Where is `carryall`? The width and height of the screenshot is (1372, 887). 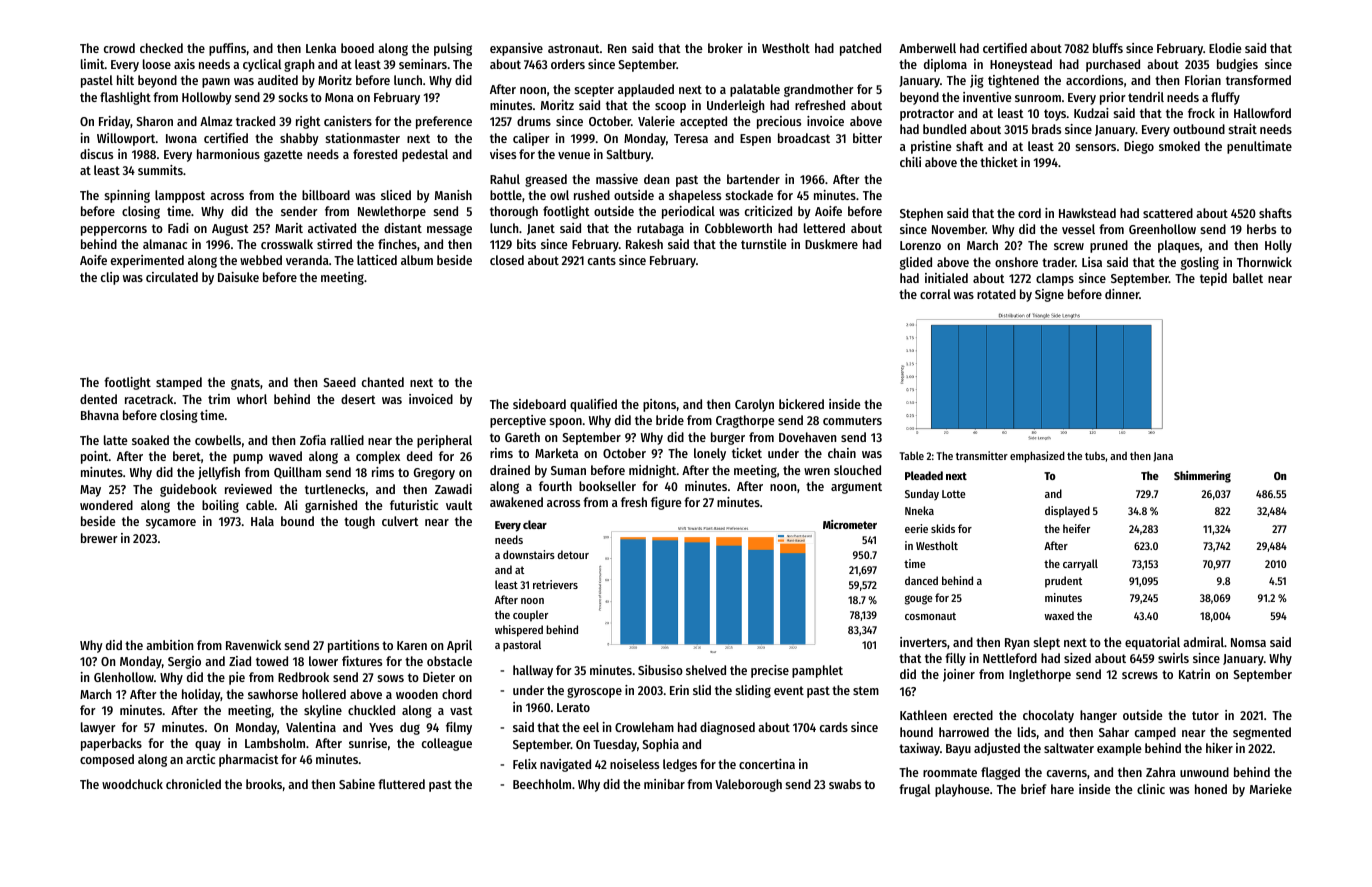
carryall is located at coordinates (1080, 565).
